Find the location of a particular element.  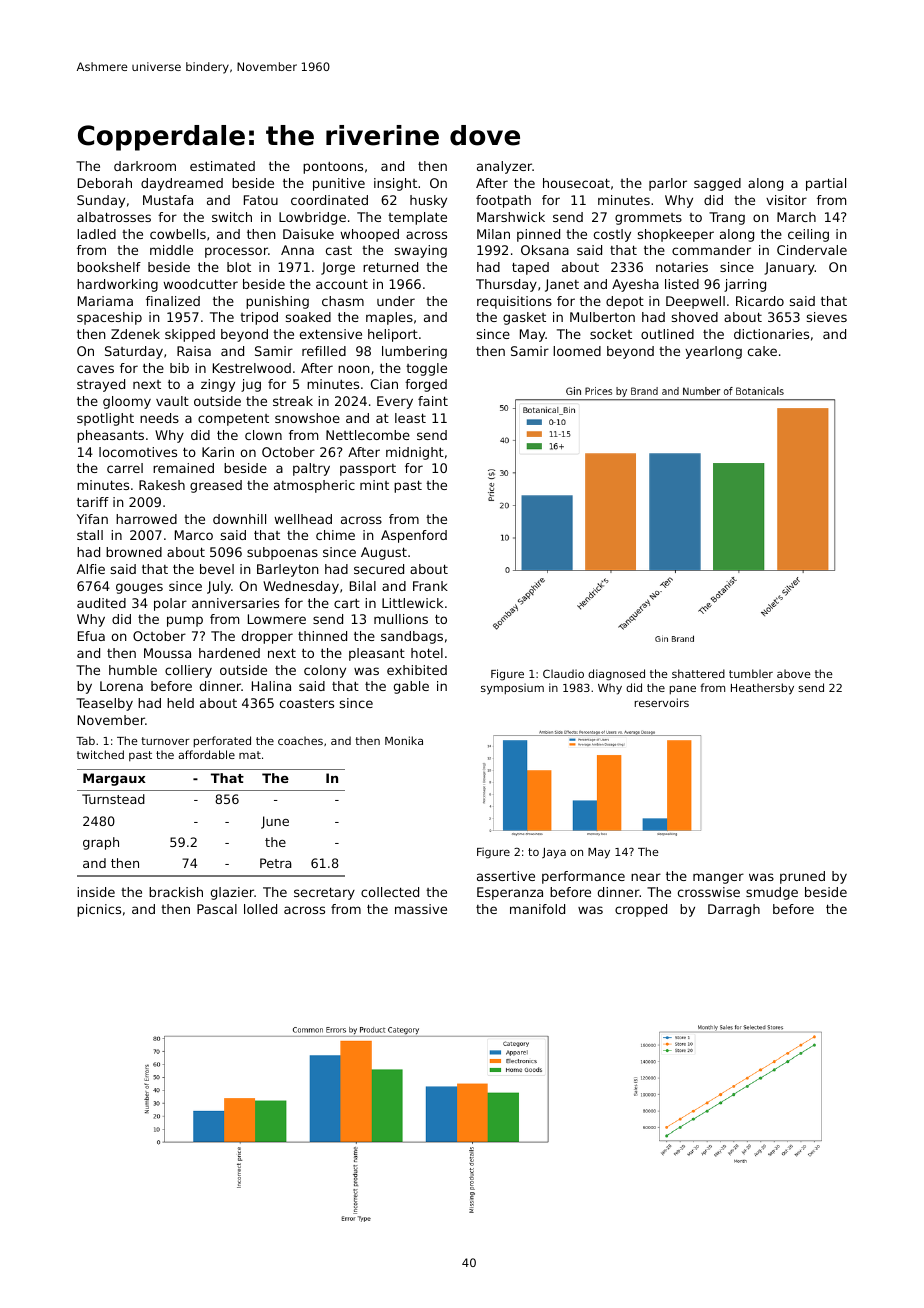

estimated is located at coordinates (222, 166).
